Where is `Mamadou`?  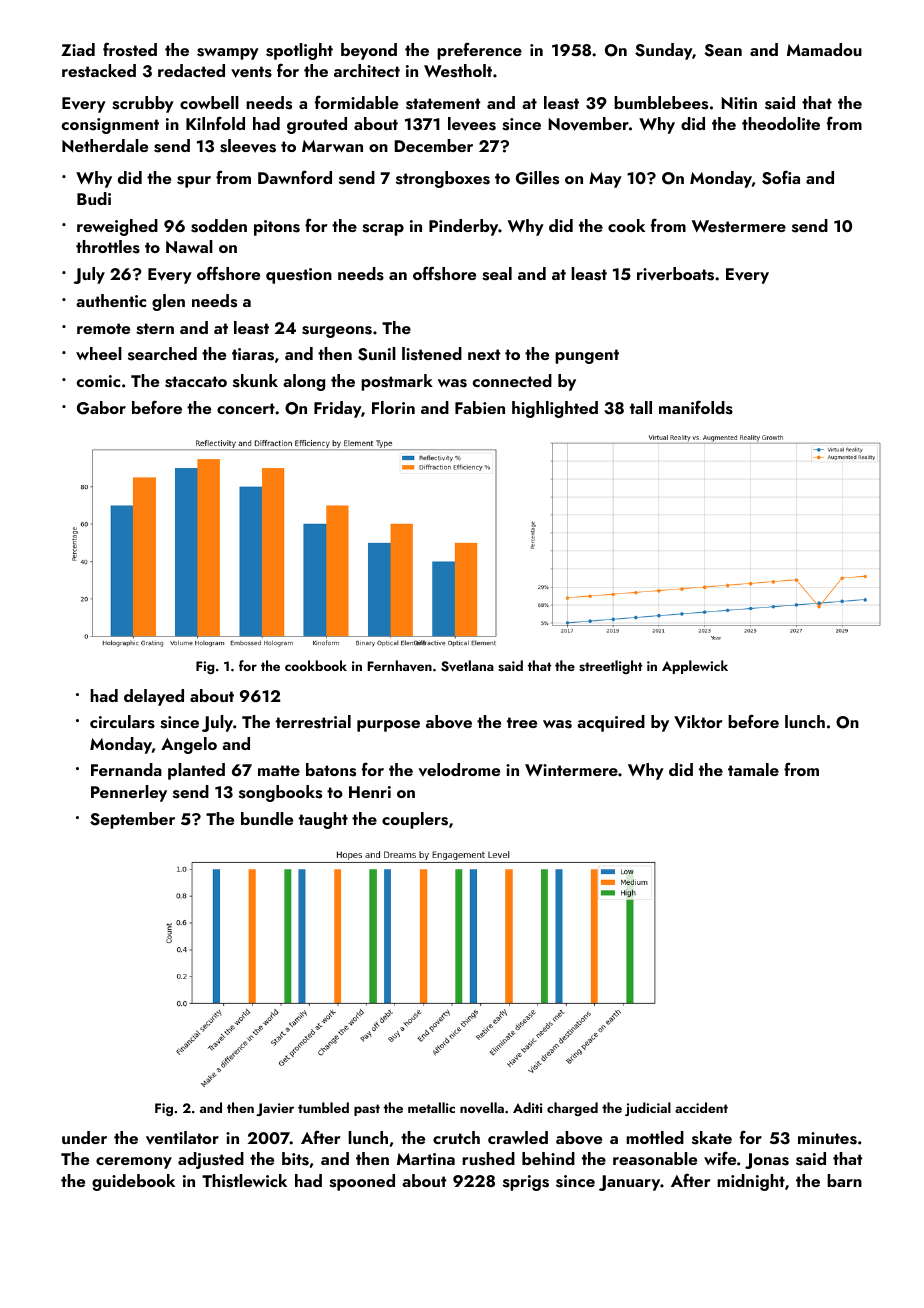
Mamadou is located at coordinates (824, 49).
